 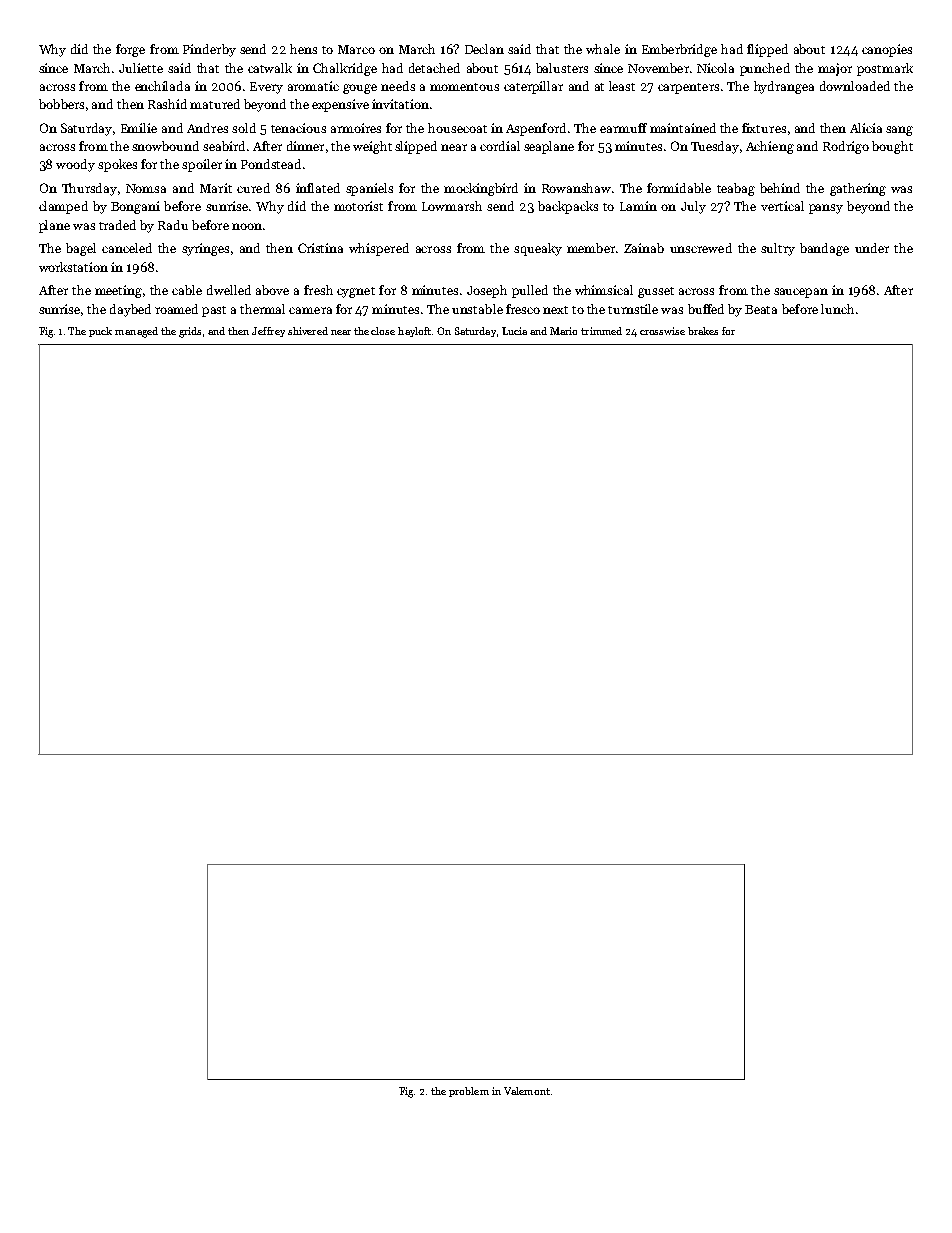 What do you see at coordinates (469, 1092) in the screenshot?
I see `problem` at bounding box center [469, 1092].
